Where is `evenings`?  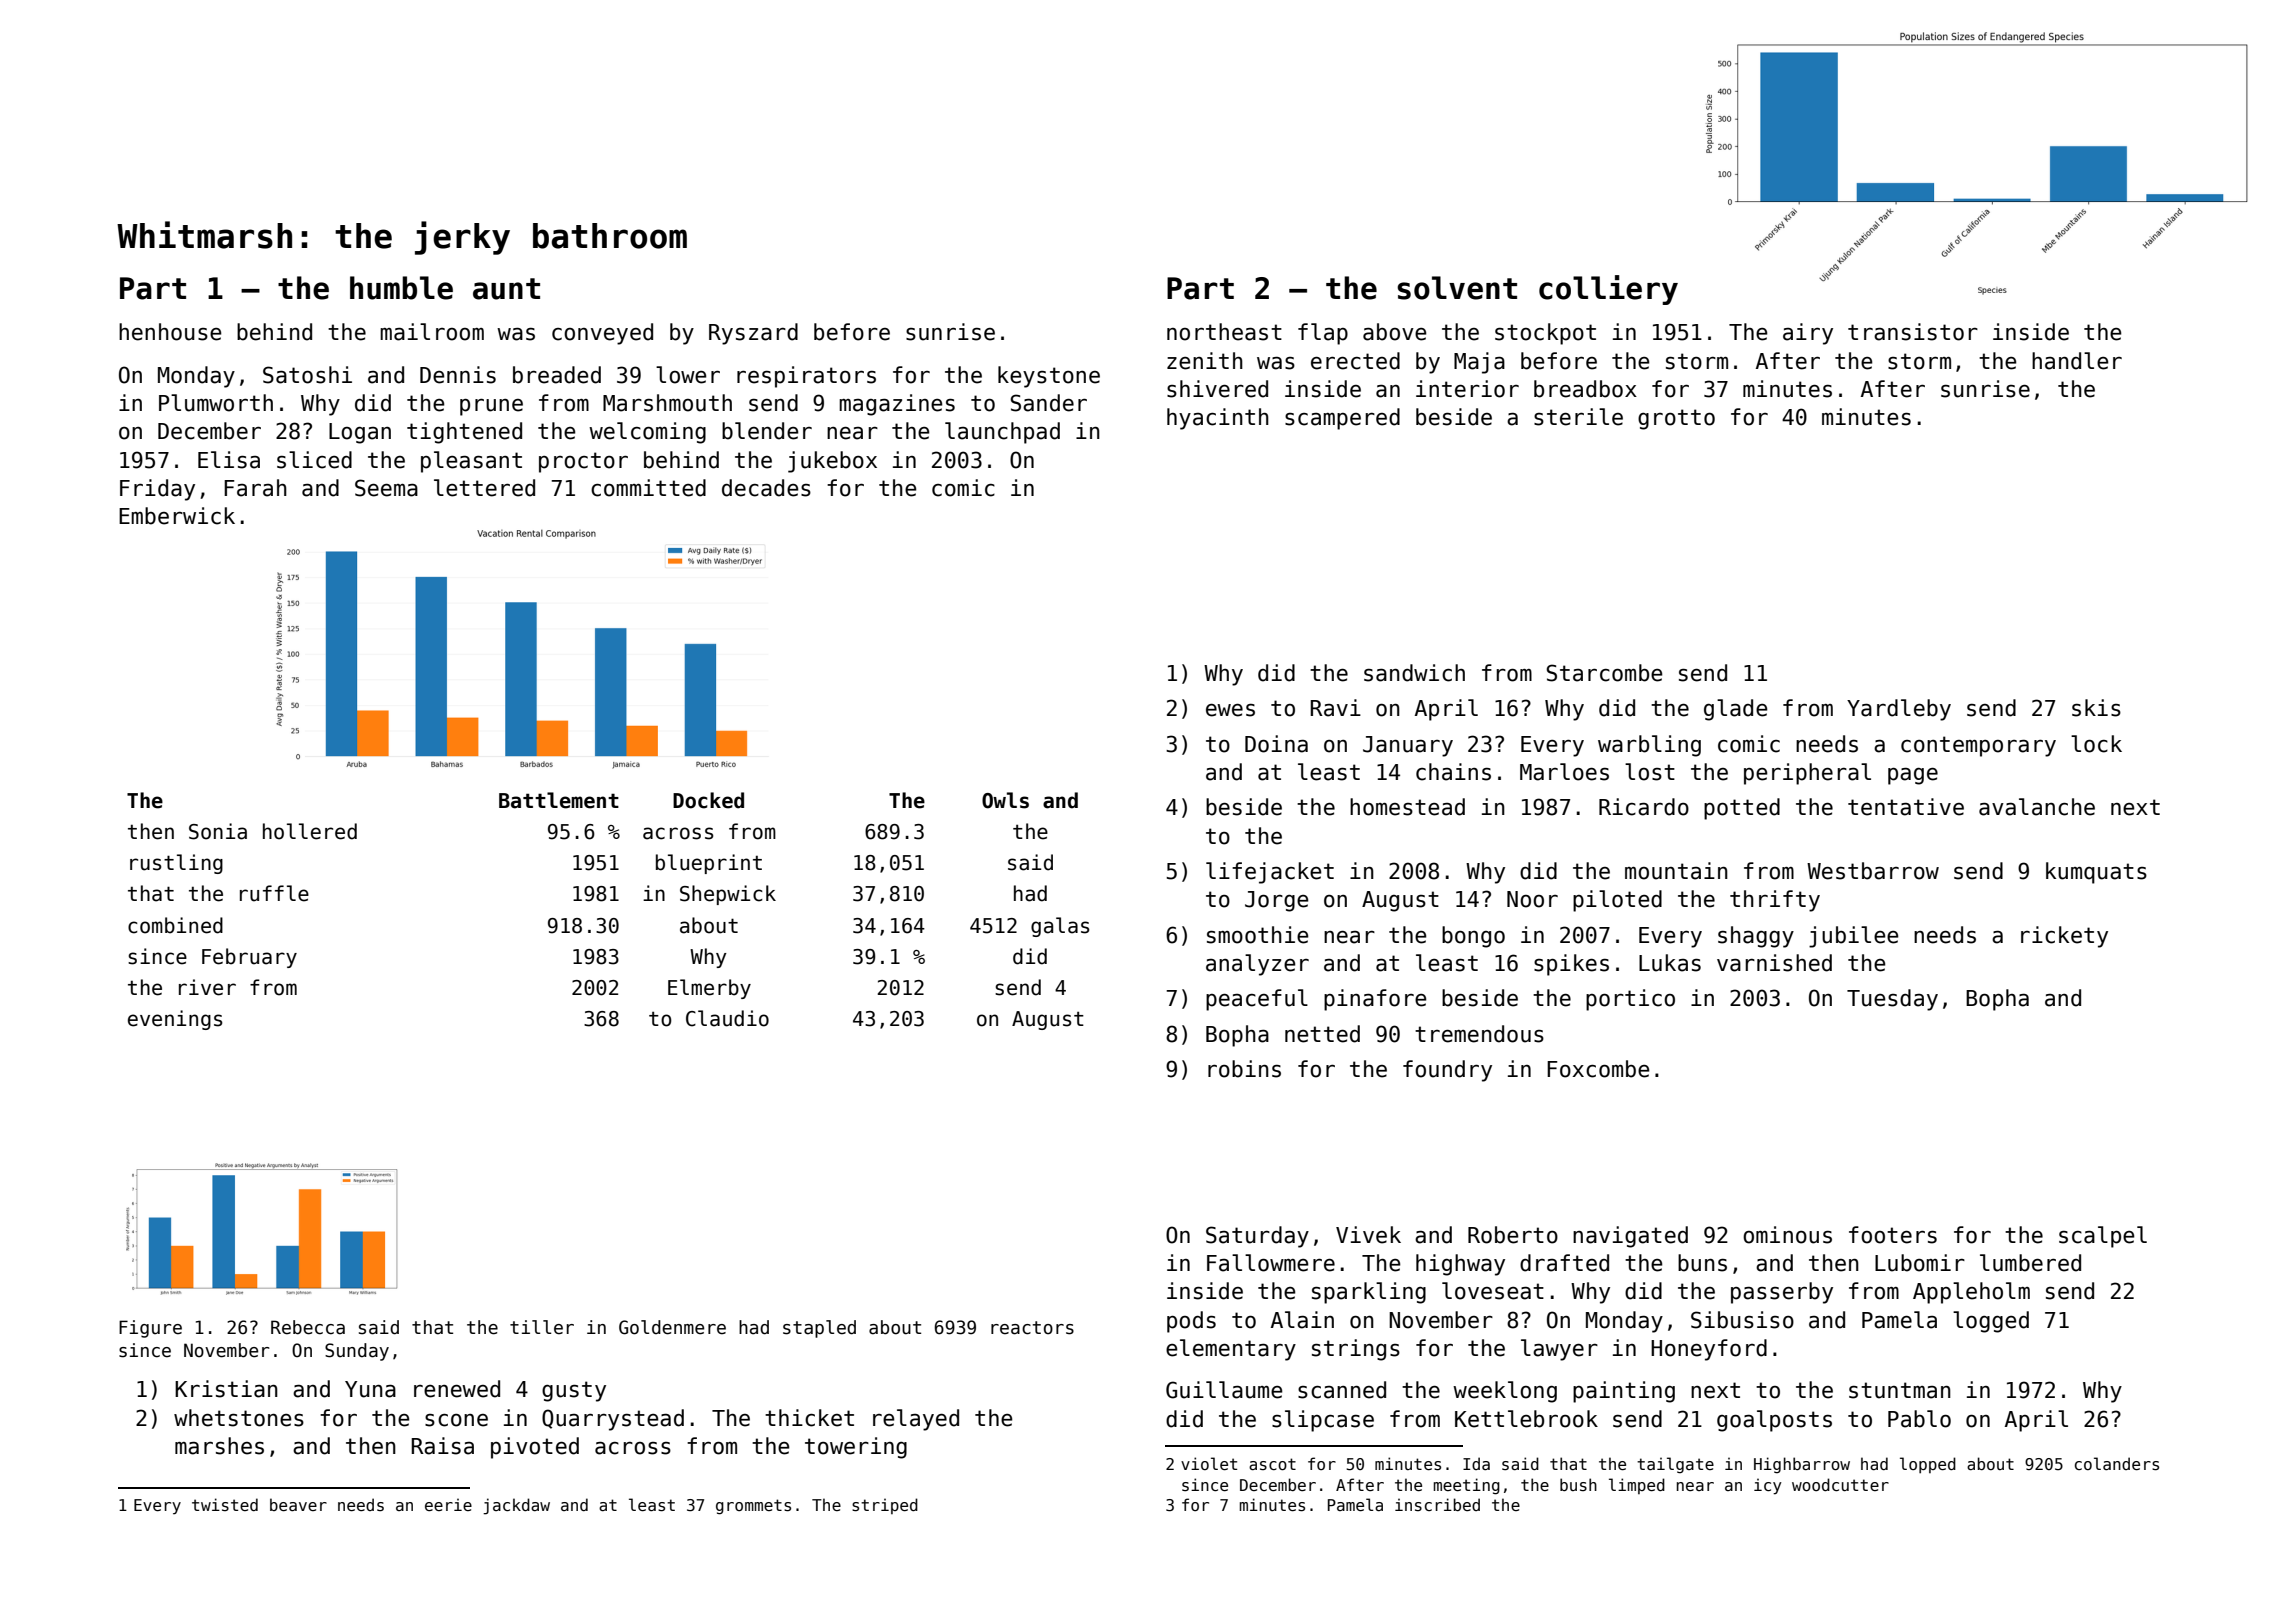 evenings is located at coordinates (175, 1020).
